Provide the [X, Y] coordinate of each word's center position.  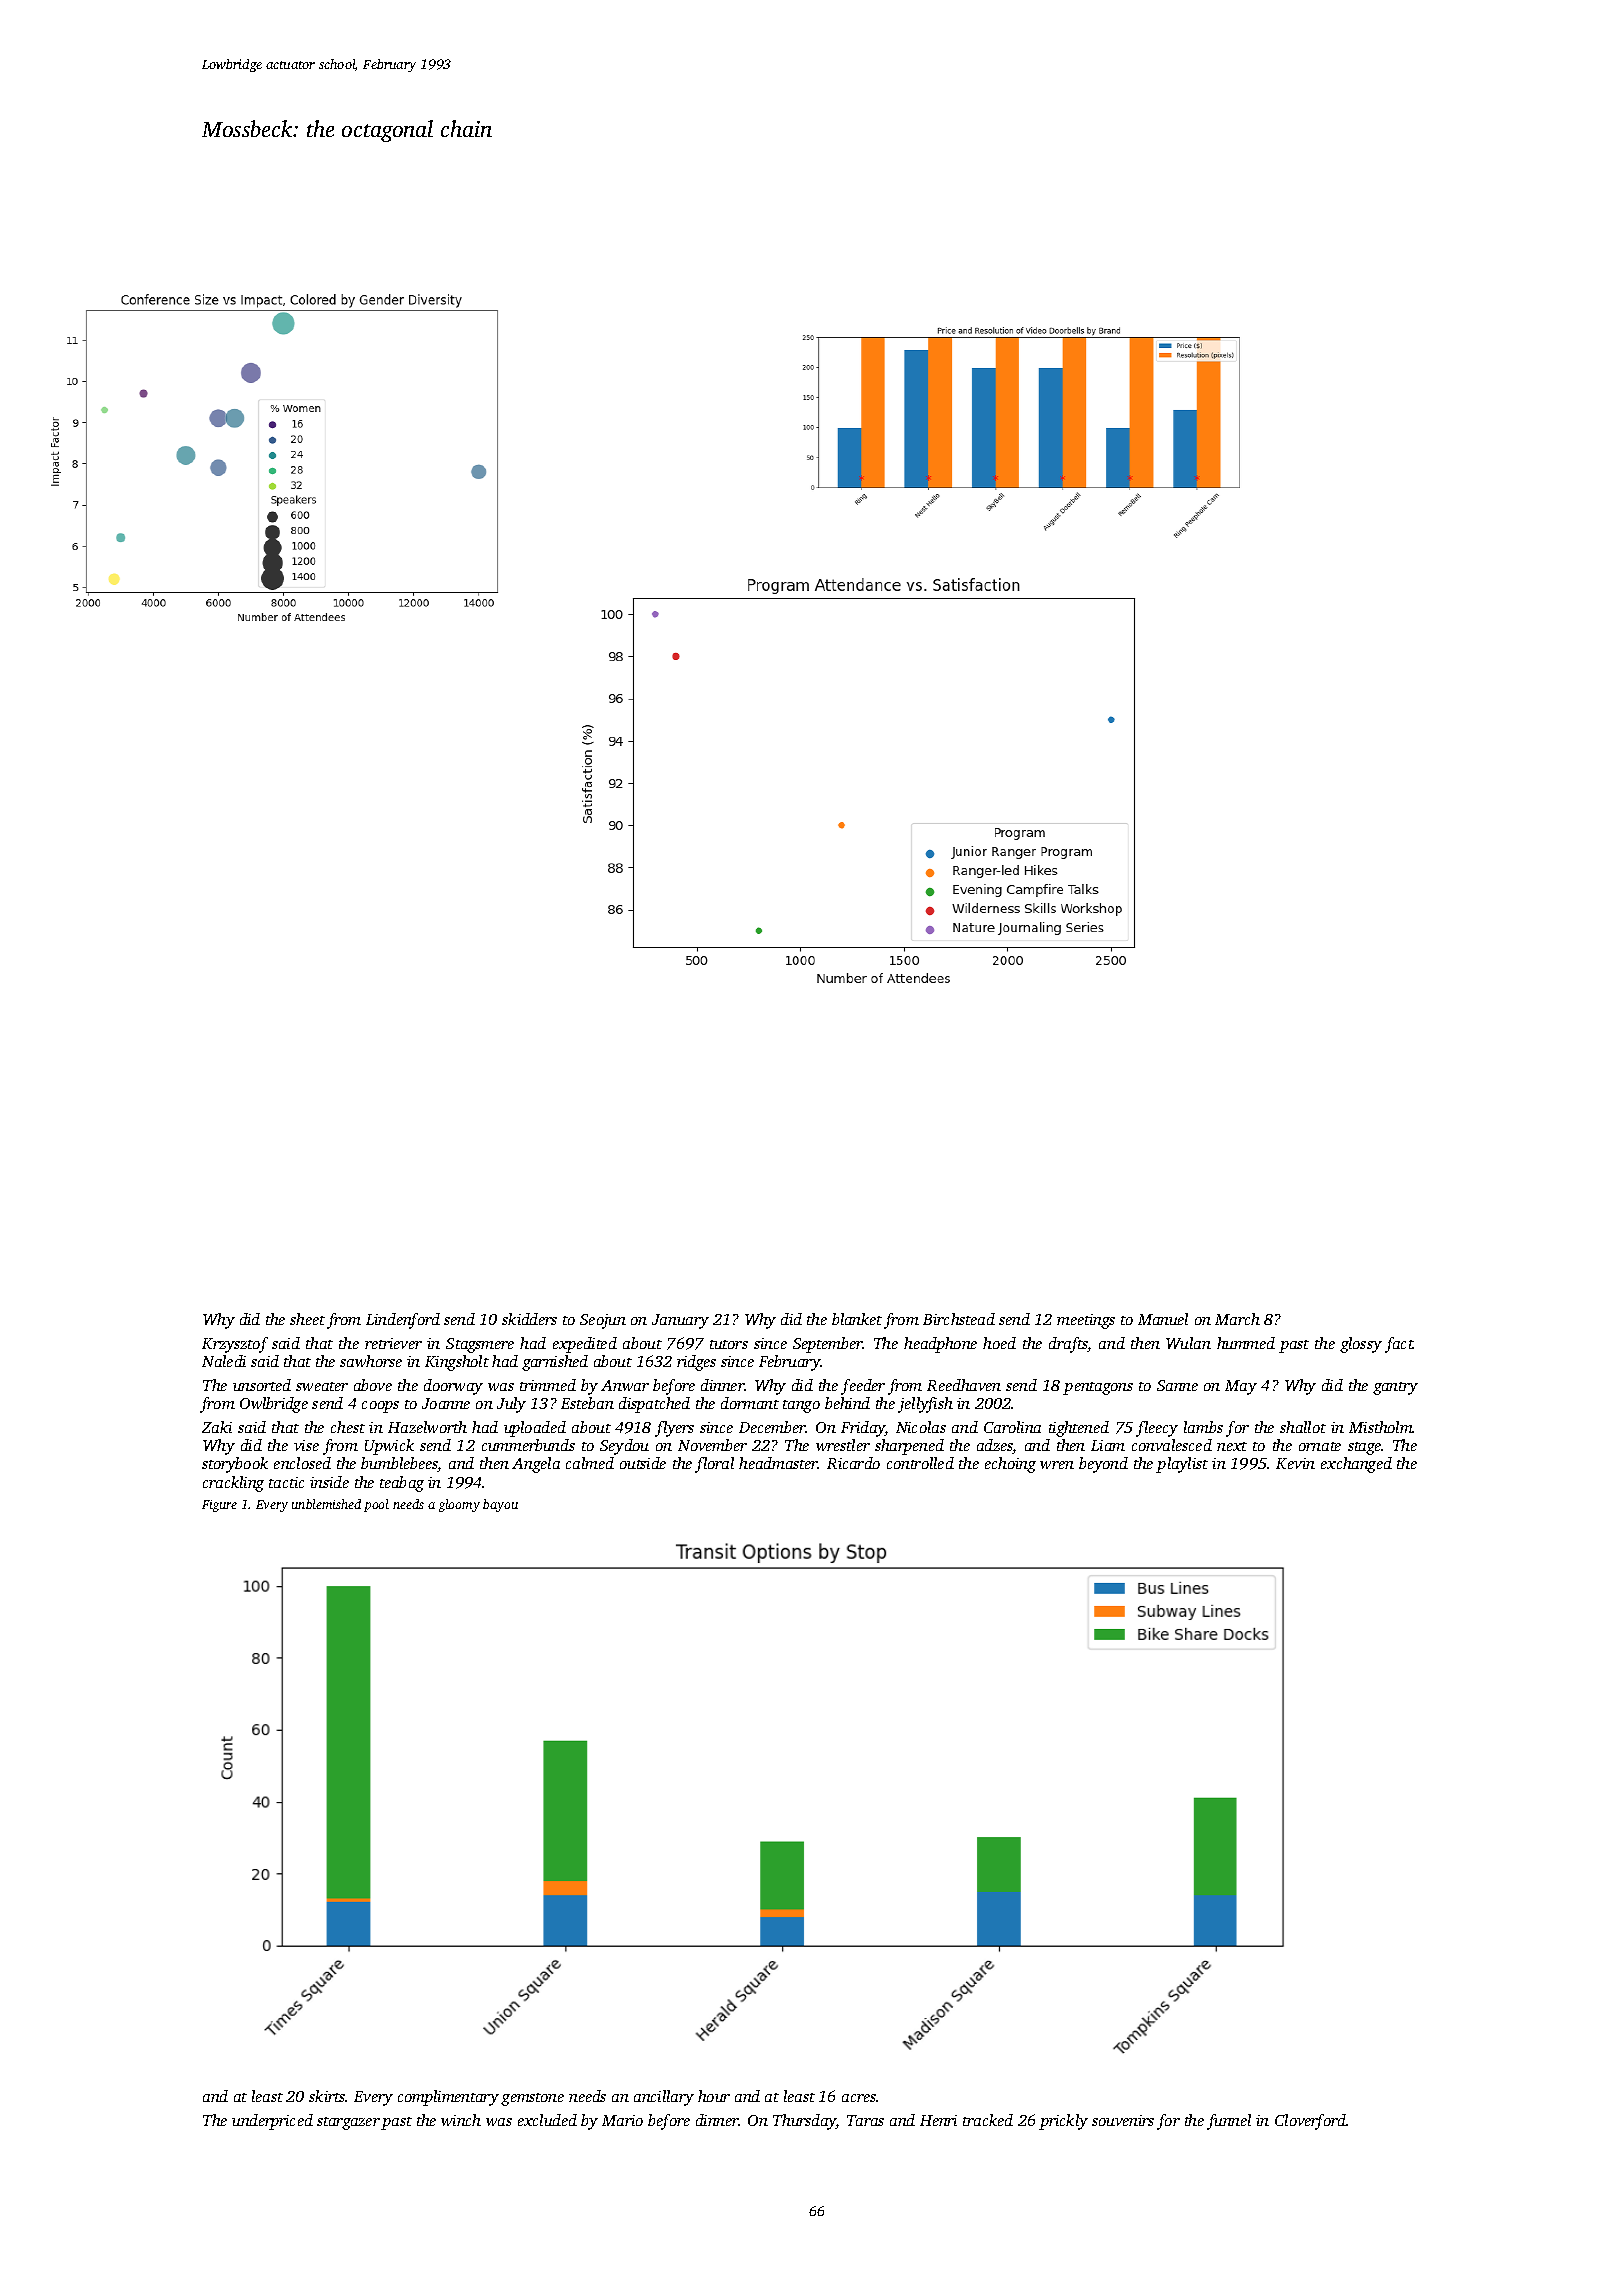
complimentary [448, 2098]
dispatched [654, 1405]
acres [859, 2098]
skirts [327, 2096]
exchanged [1356, 1465]
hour [714, 2096]
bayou [500, 1505]
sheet [307, 1319]
